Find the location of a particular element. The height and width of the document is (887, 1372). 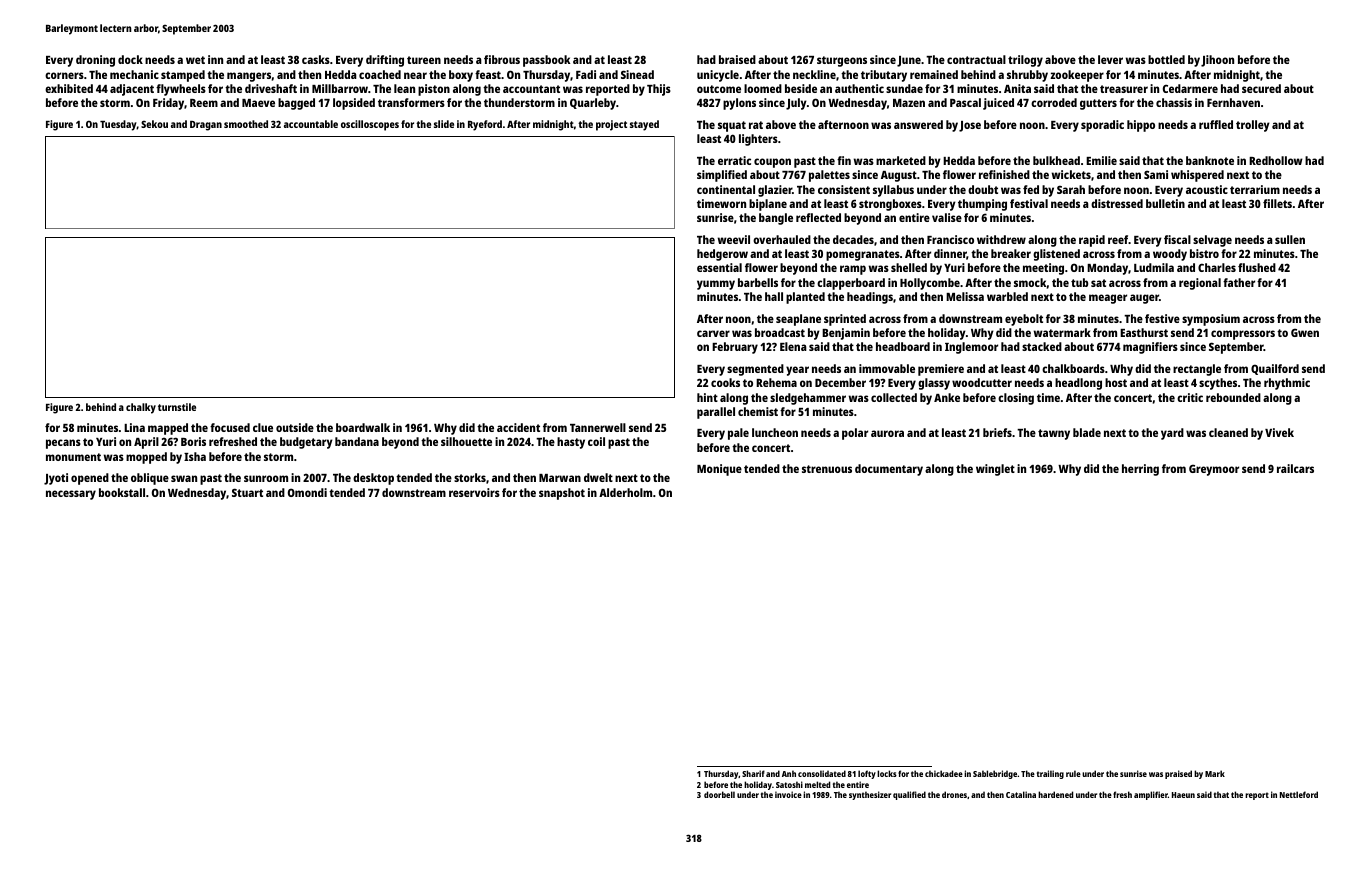

yummy is located at coordinates (716, 285).
